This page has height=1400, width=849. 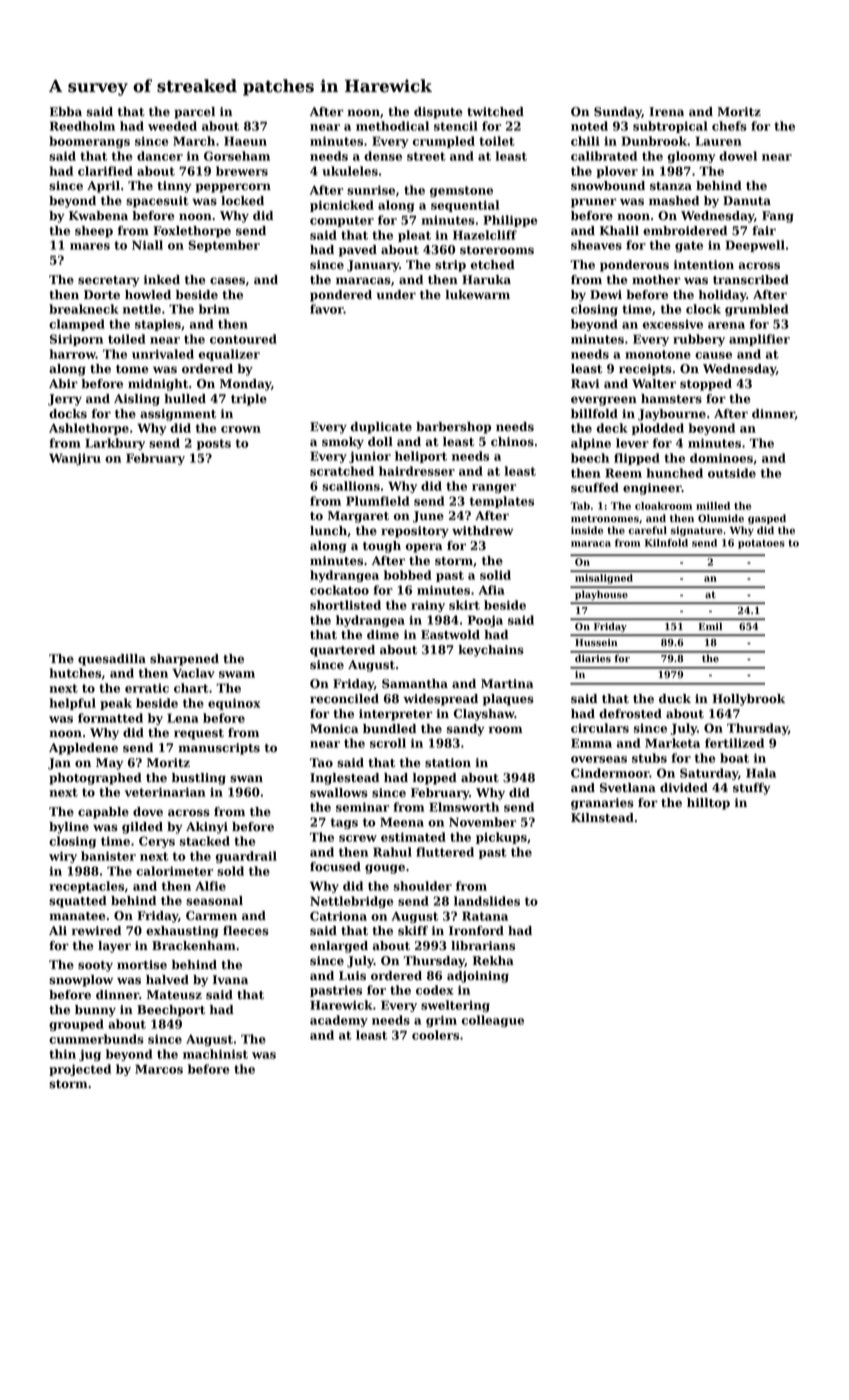 I want to click on colleague, so click(x=493, y=1021).
